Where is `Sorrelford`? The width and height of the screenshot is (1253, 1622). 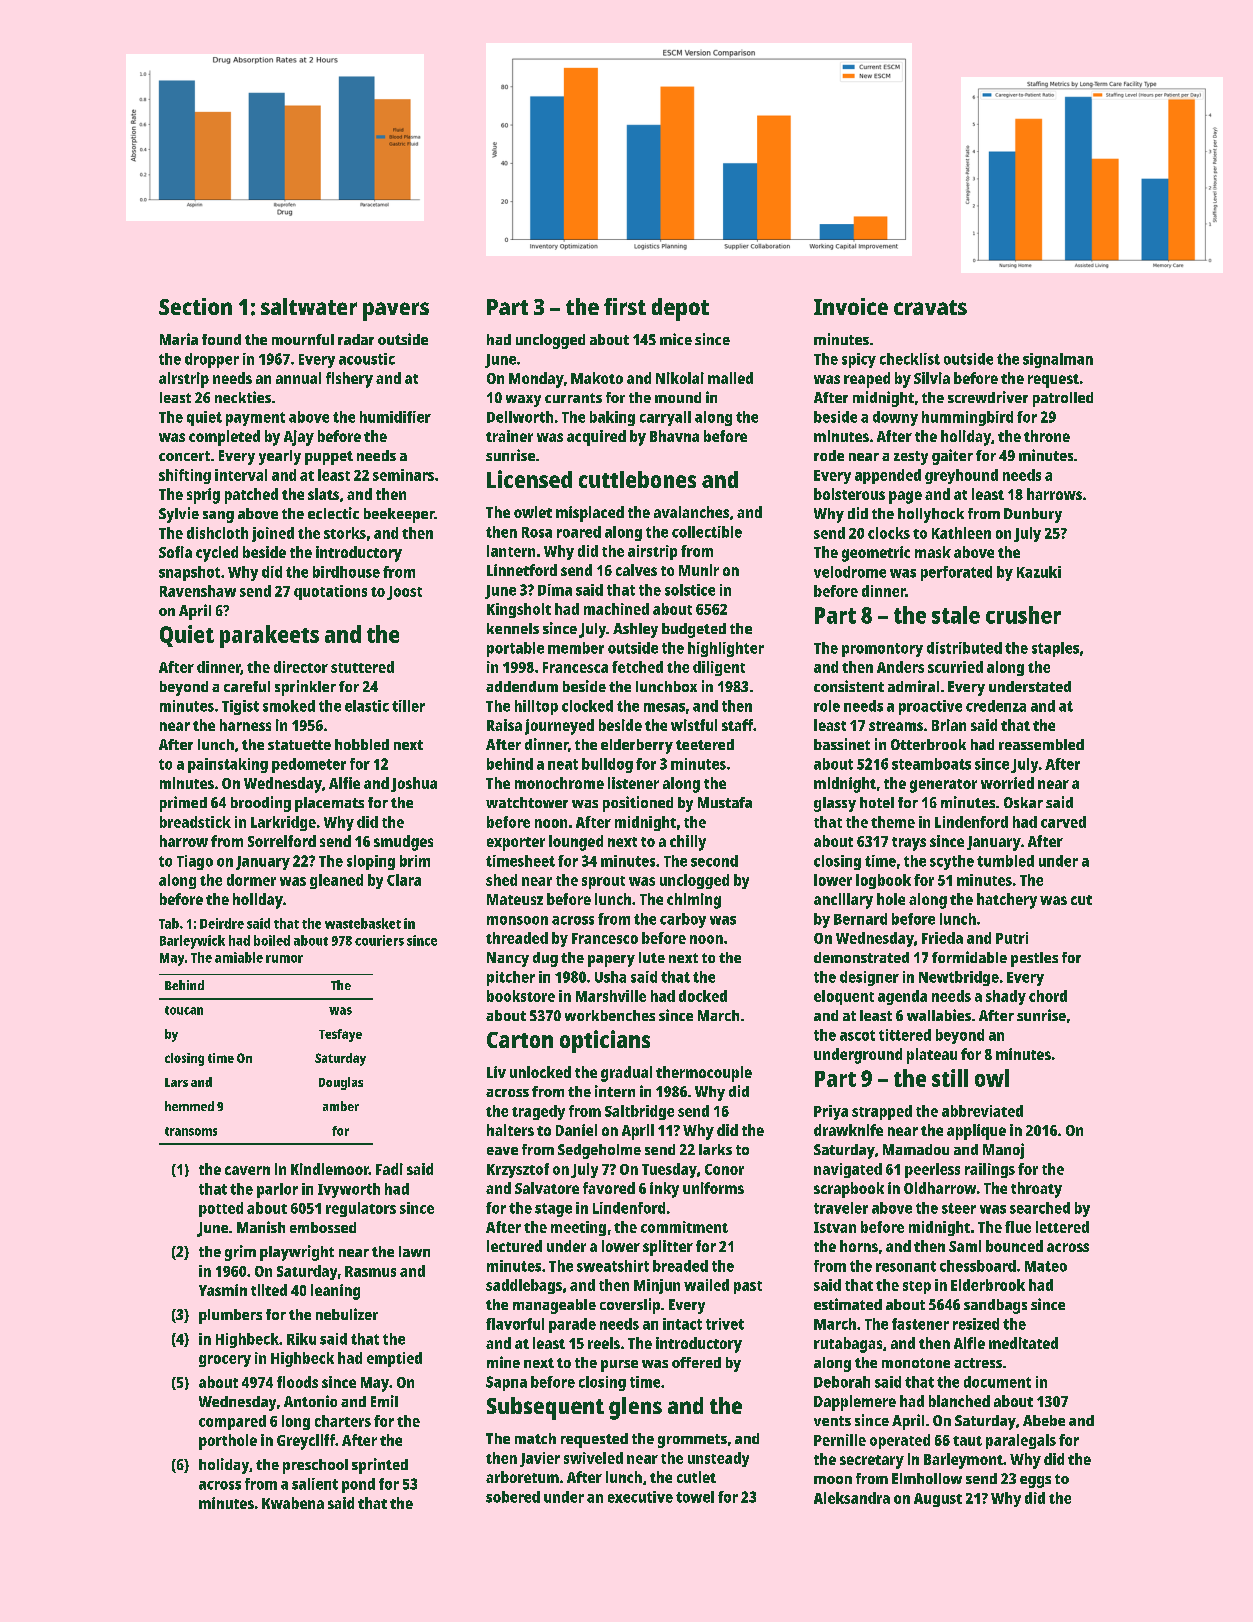 Sorrelford is located at coordinates (282, 841).
